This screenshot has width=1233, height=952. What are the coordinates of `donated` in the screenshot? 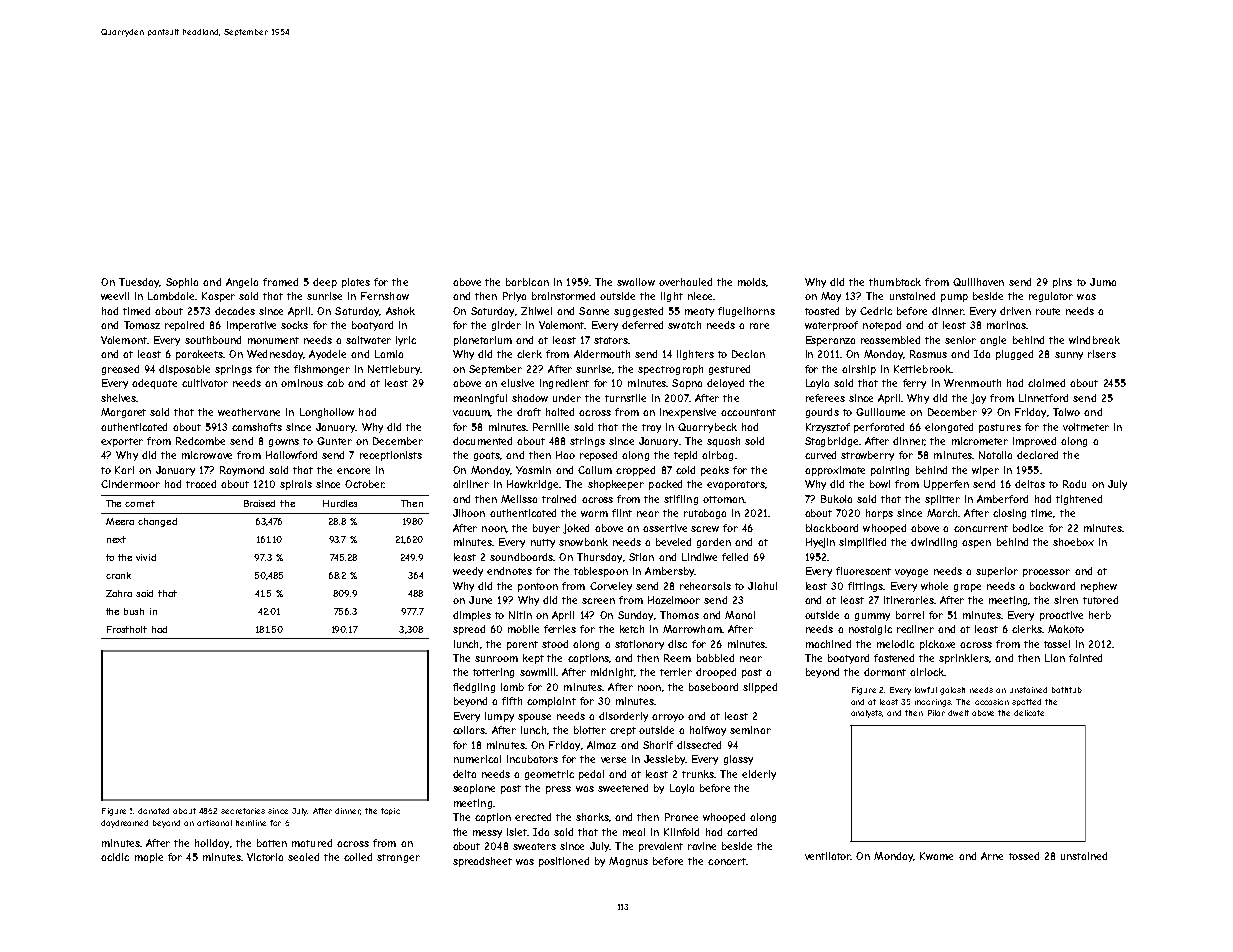 It's located at (153, 811).
